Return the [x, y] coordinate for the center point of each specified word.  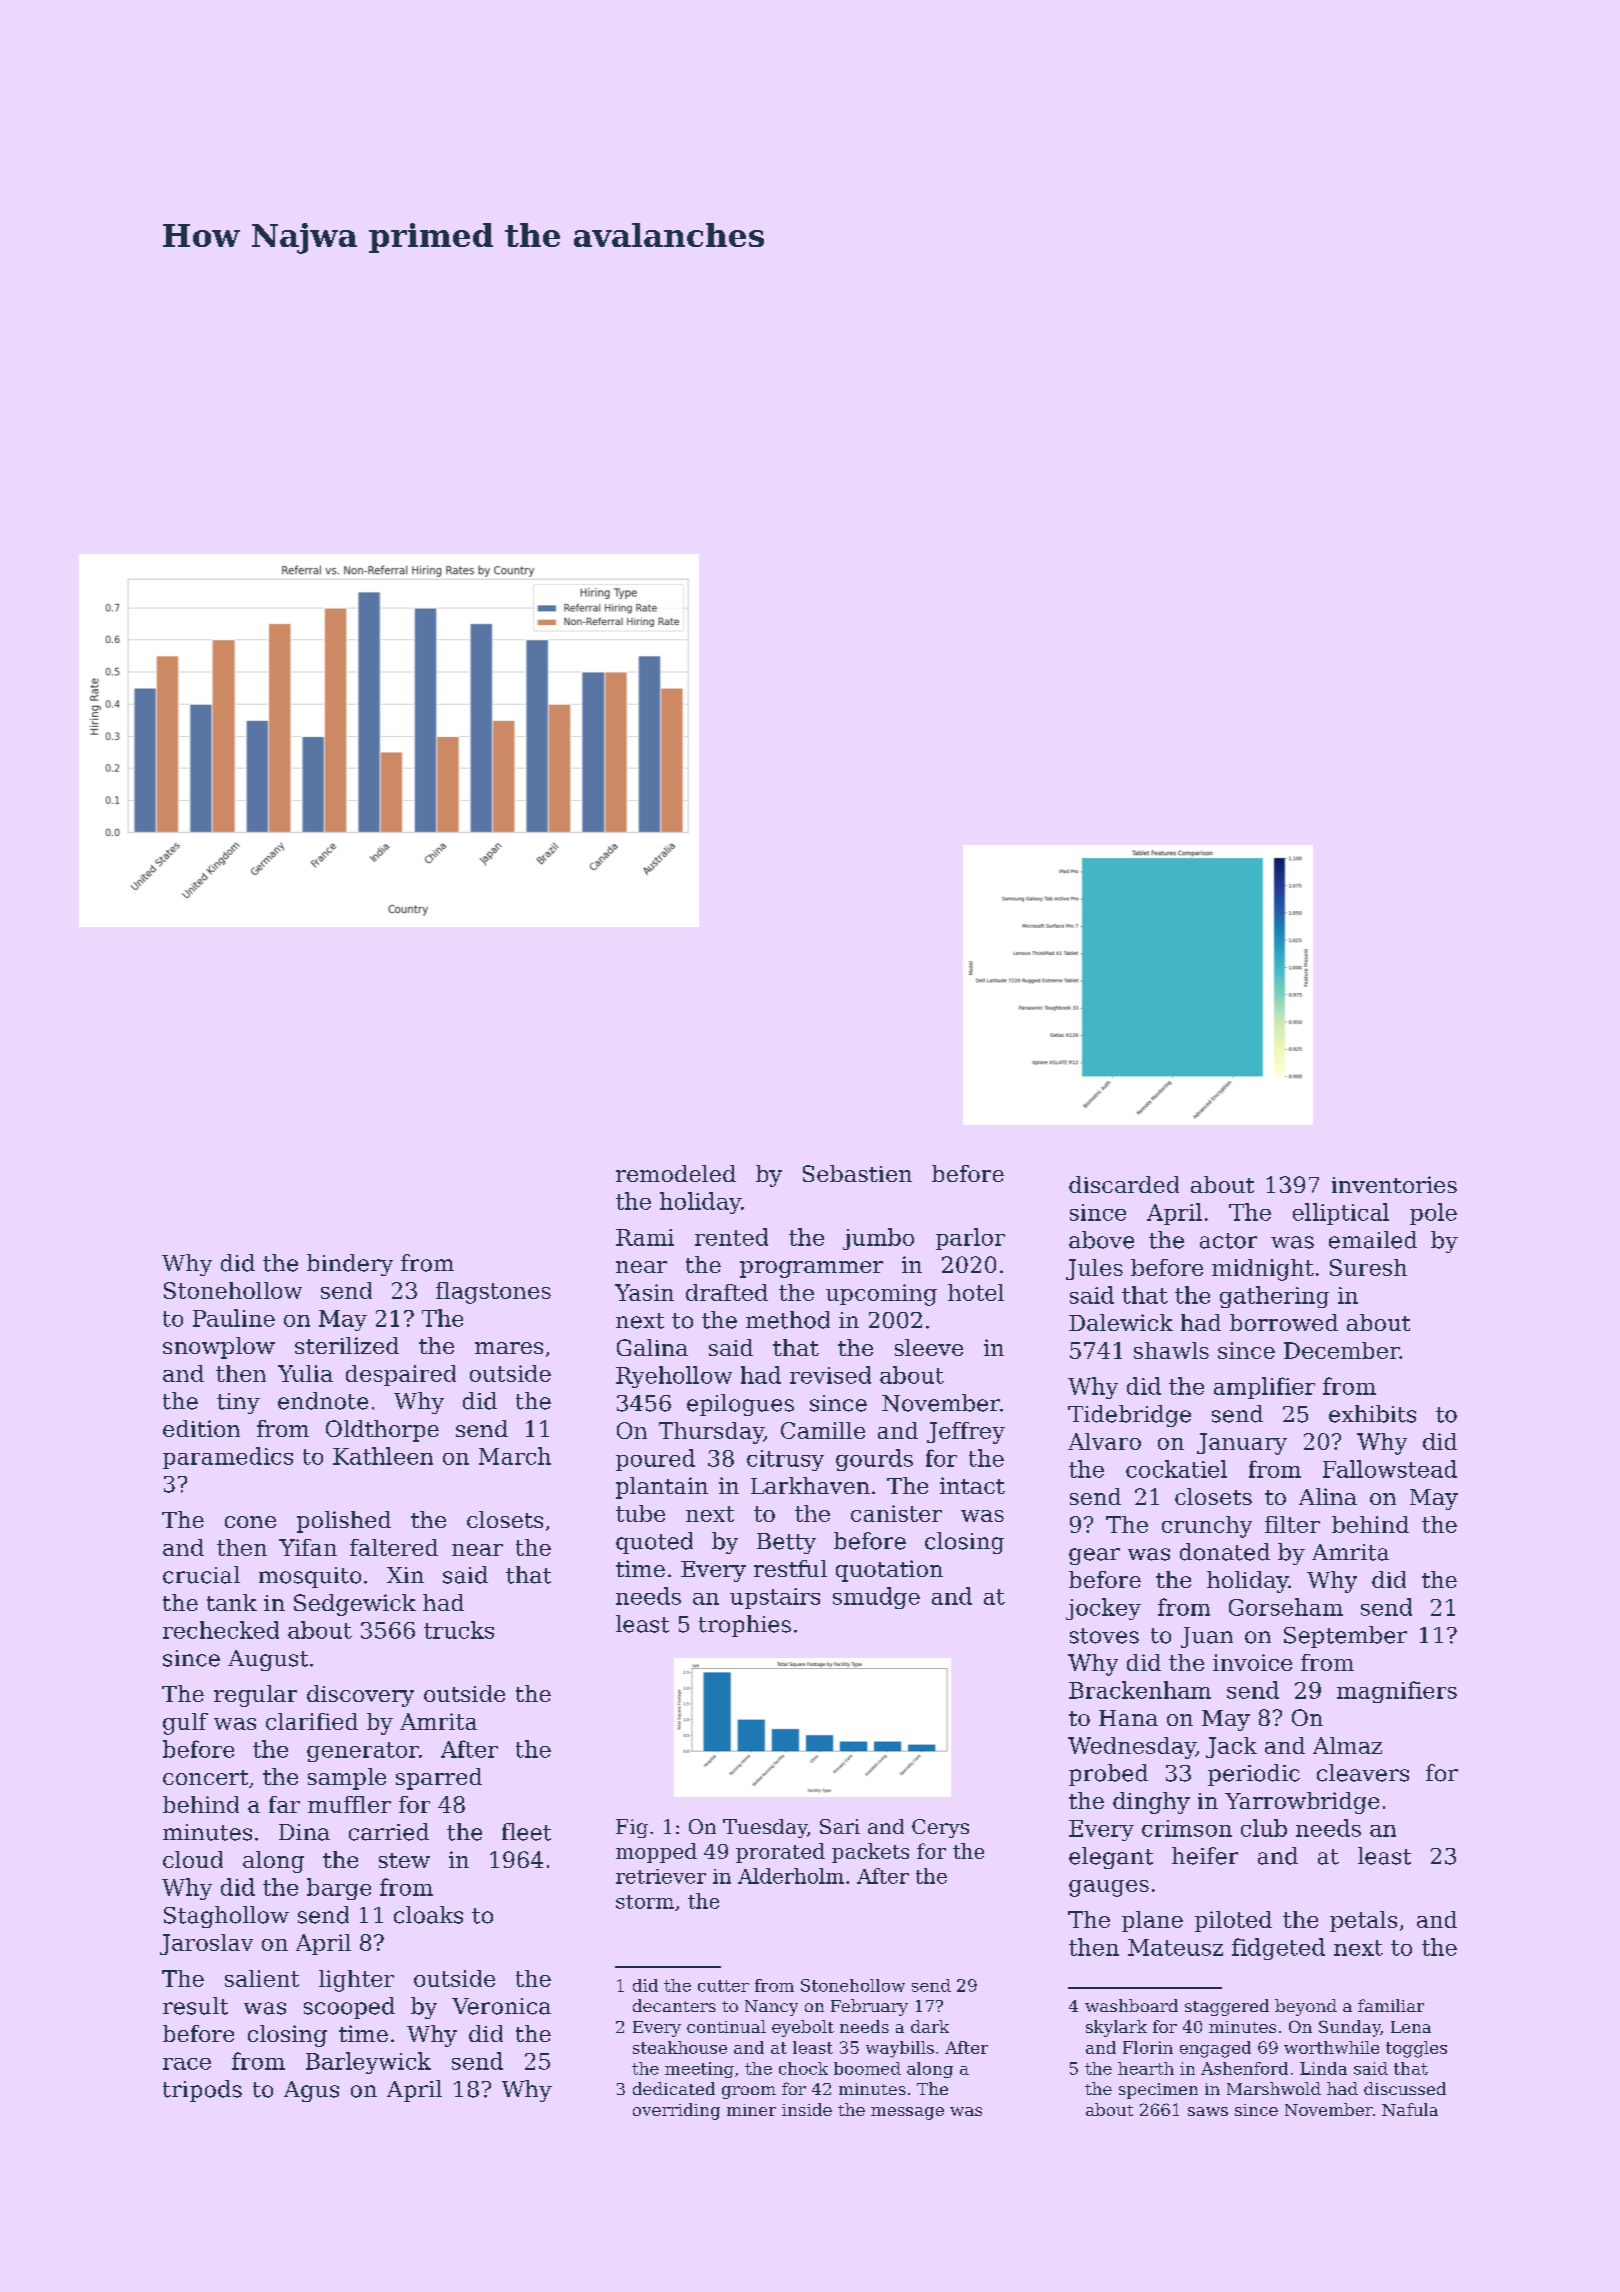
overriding [676, 2111]
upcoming [881, 1295]
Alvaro [1104, 1441]
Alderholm [791, 1876]
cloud [193, 1859]
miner [751, 2110]
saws [1208, 2111]
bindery [350, 1265]
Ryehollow [674, 1377]
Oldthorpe [382, 1431]
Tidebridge [1129, 1416]
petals [1363, 1921]
